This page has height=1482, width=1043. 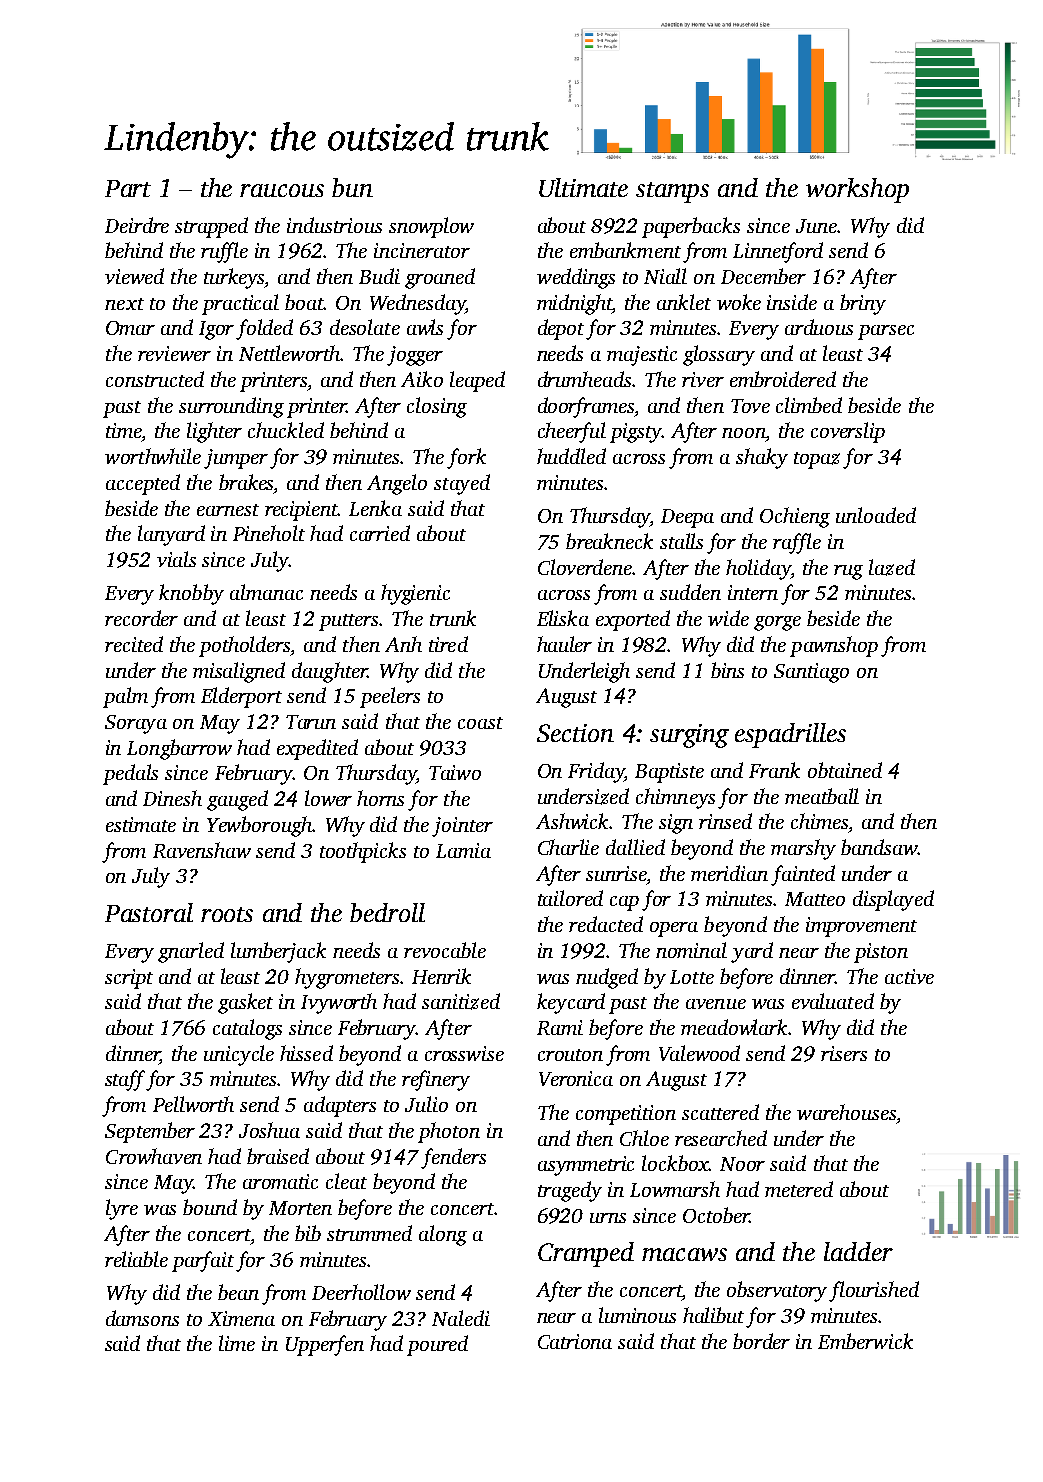 What do you see at coordinates (719, 355) in the page?
I see `glossary` at bounding box center [719, 355].
